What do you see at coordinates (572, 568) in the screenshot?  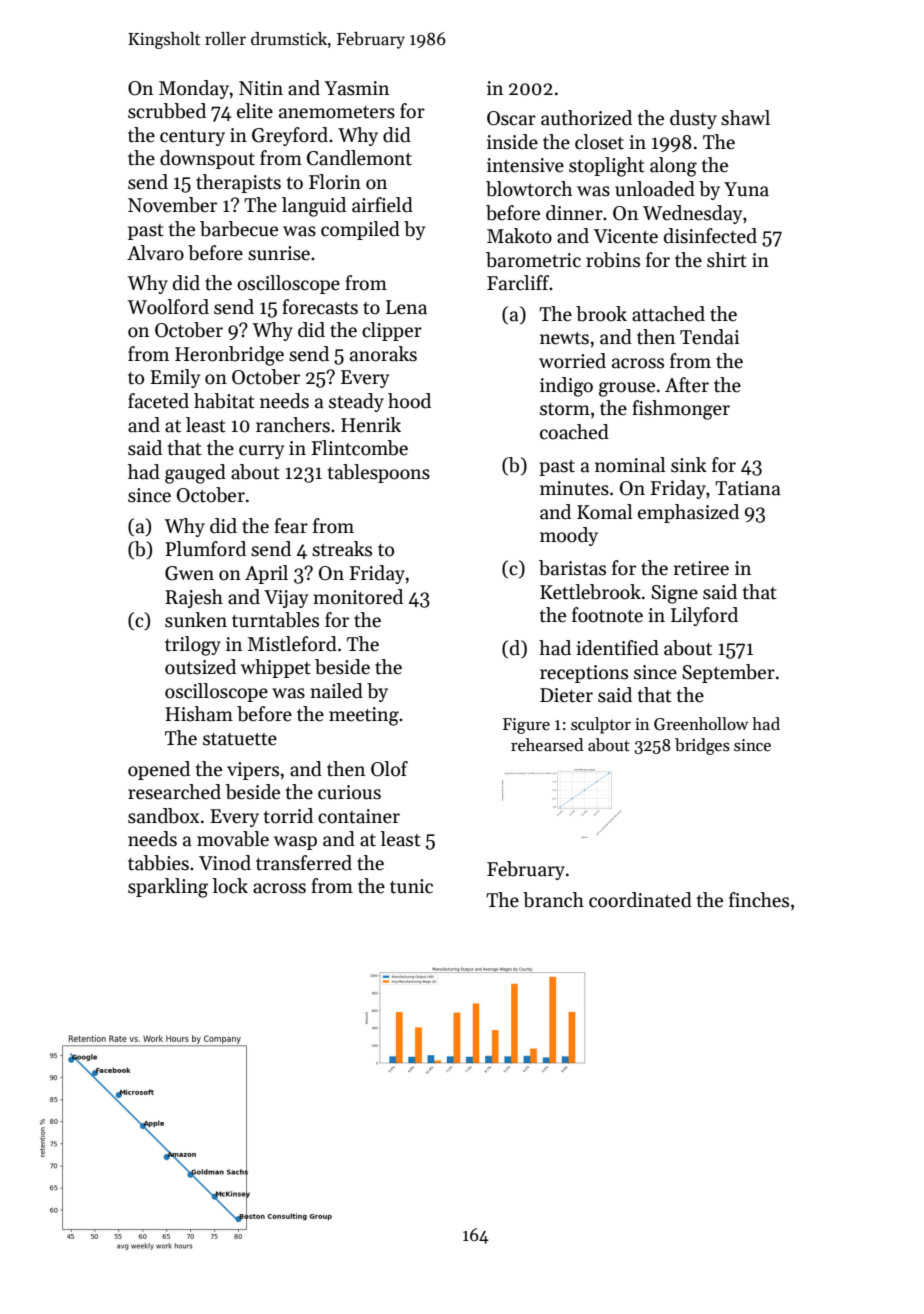 I see `baristas` at bounding box center [572, 568].
